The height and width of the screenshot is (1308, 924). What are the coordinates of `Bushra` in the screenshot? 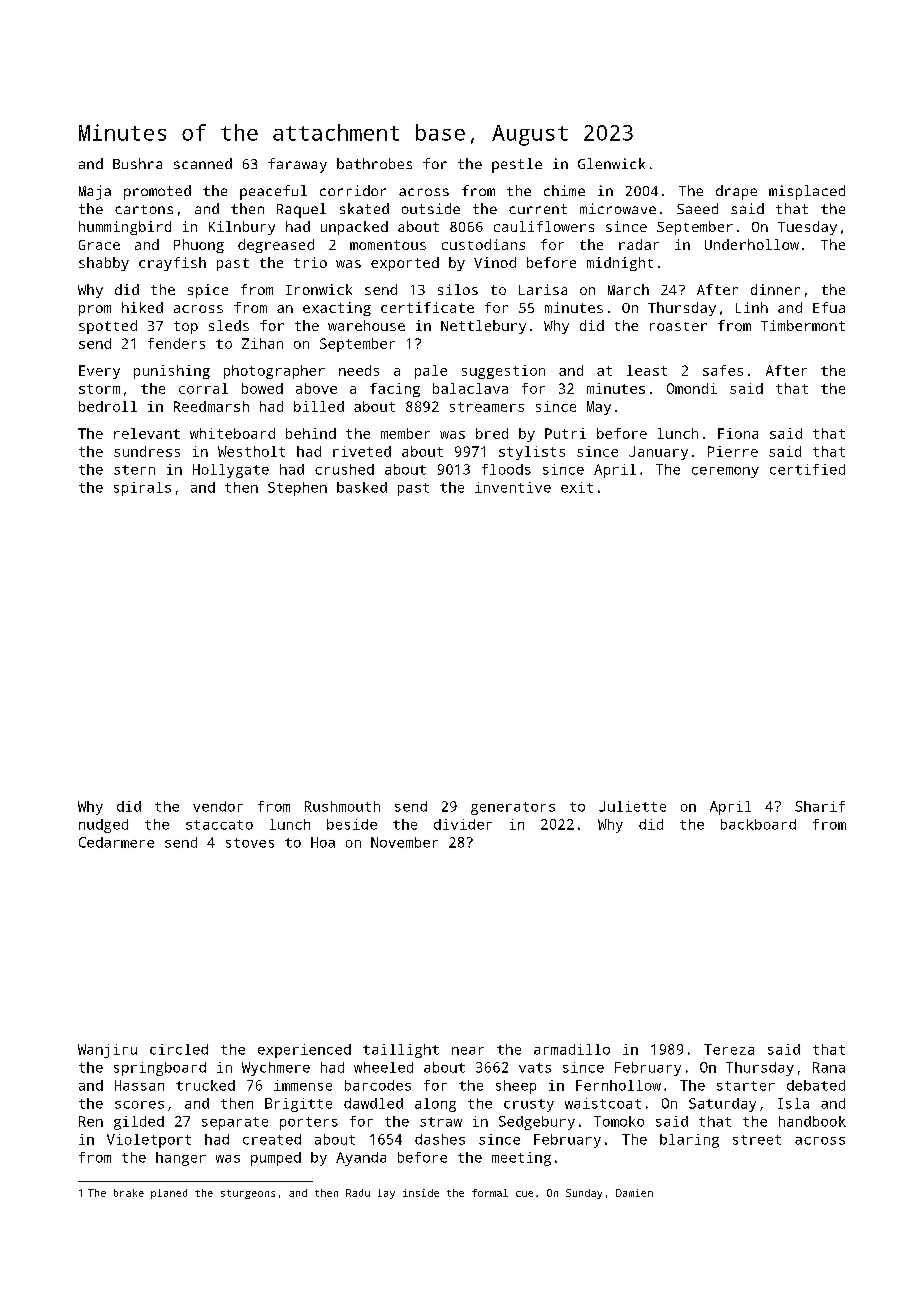 It's located at (137, 163).
